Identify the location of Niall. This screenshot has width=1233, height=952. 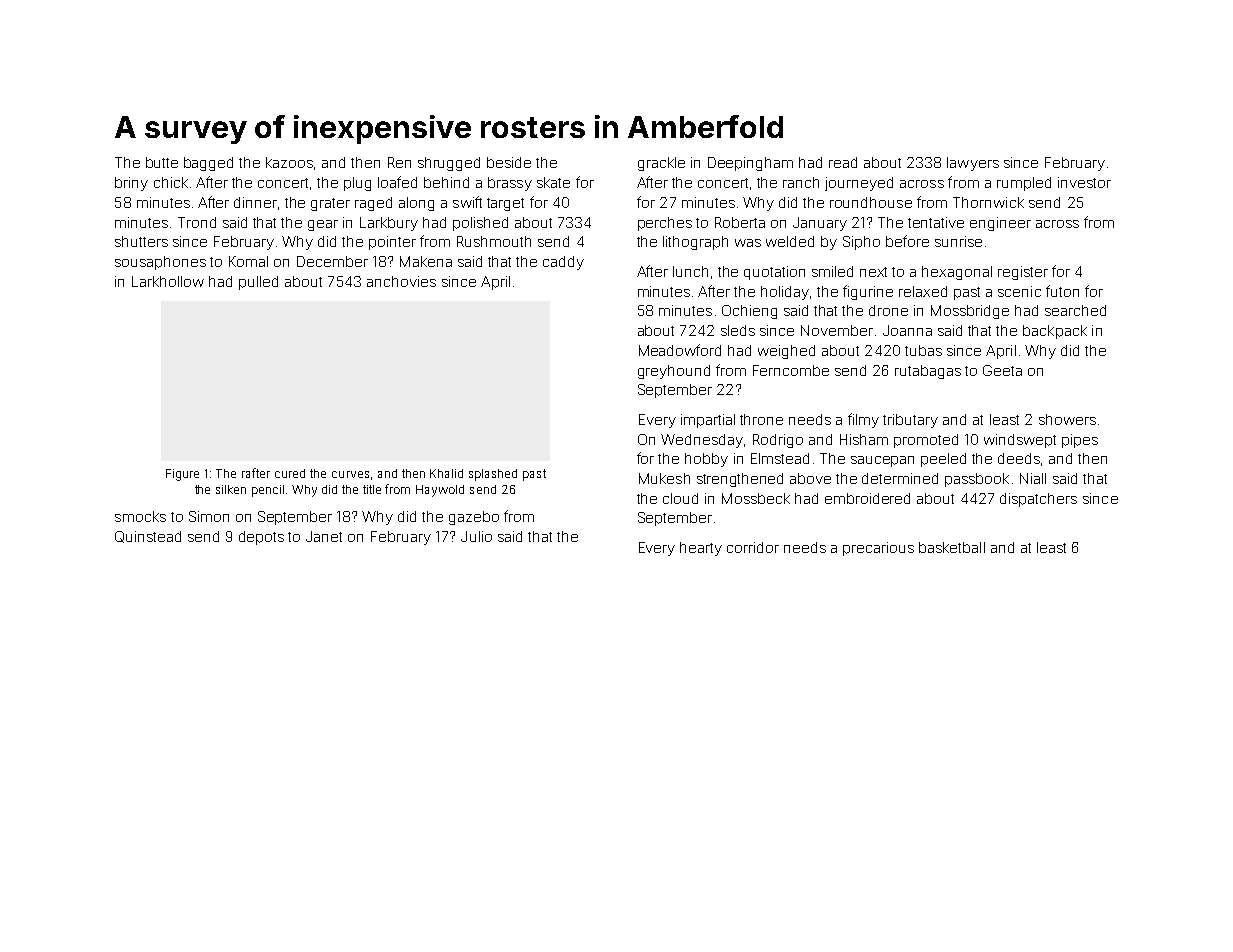
(1033, 478).
